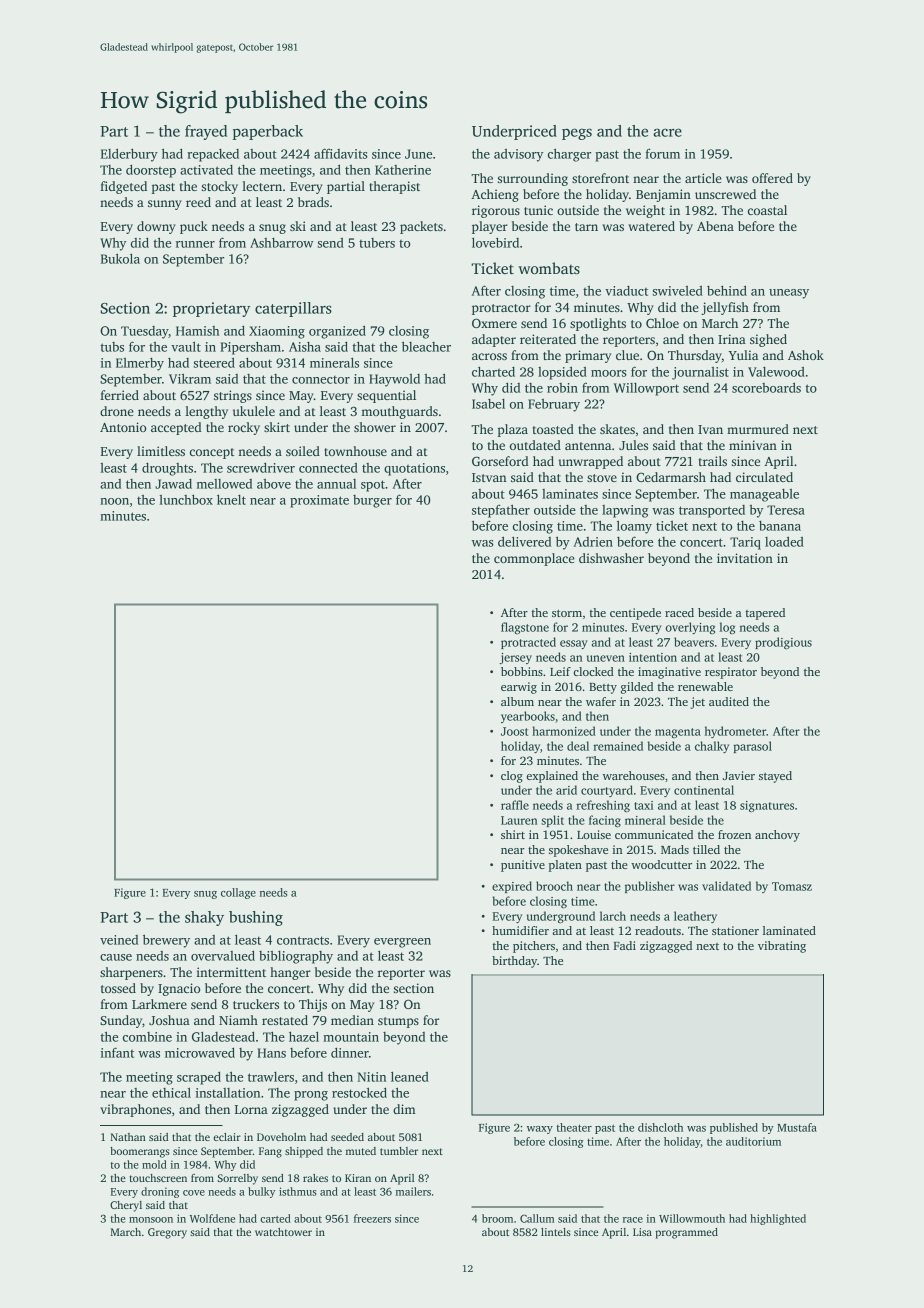 Image resolution: width=924 pixels, height=1308 pixels. What do you see at coordinates (114, 501) in the page?
I see `noon` at bounding box center [114, 501].
